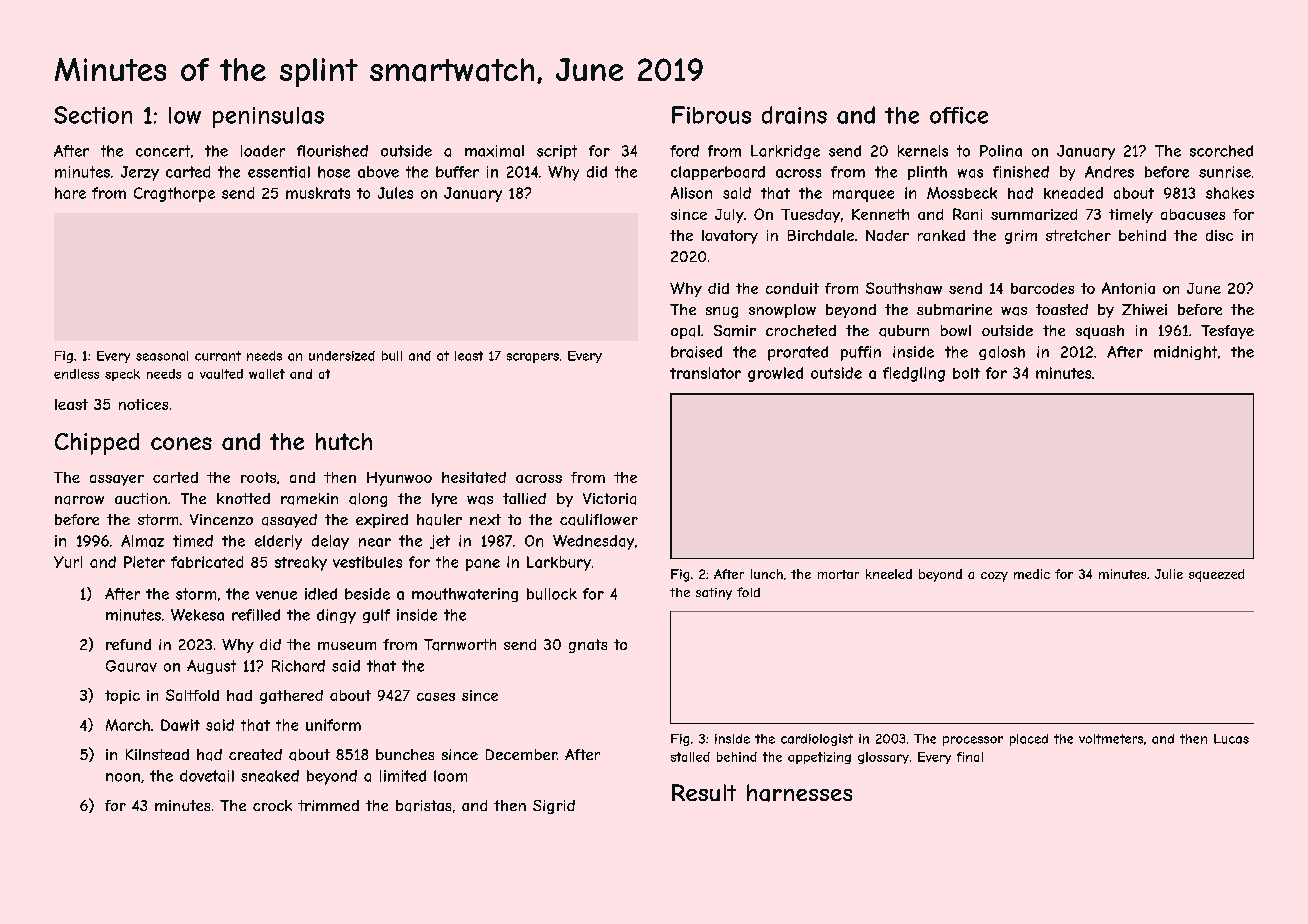 The height and width of the screenshot is (924, 1308). Describe the element at coordinates (123, 777) in the screenshot. I see `noon` at that location.
